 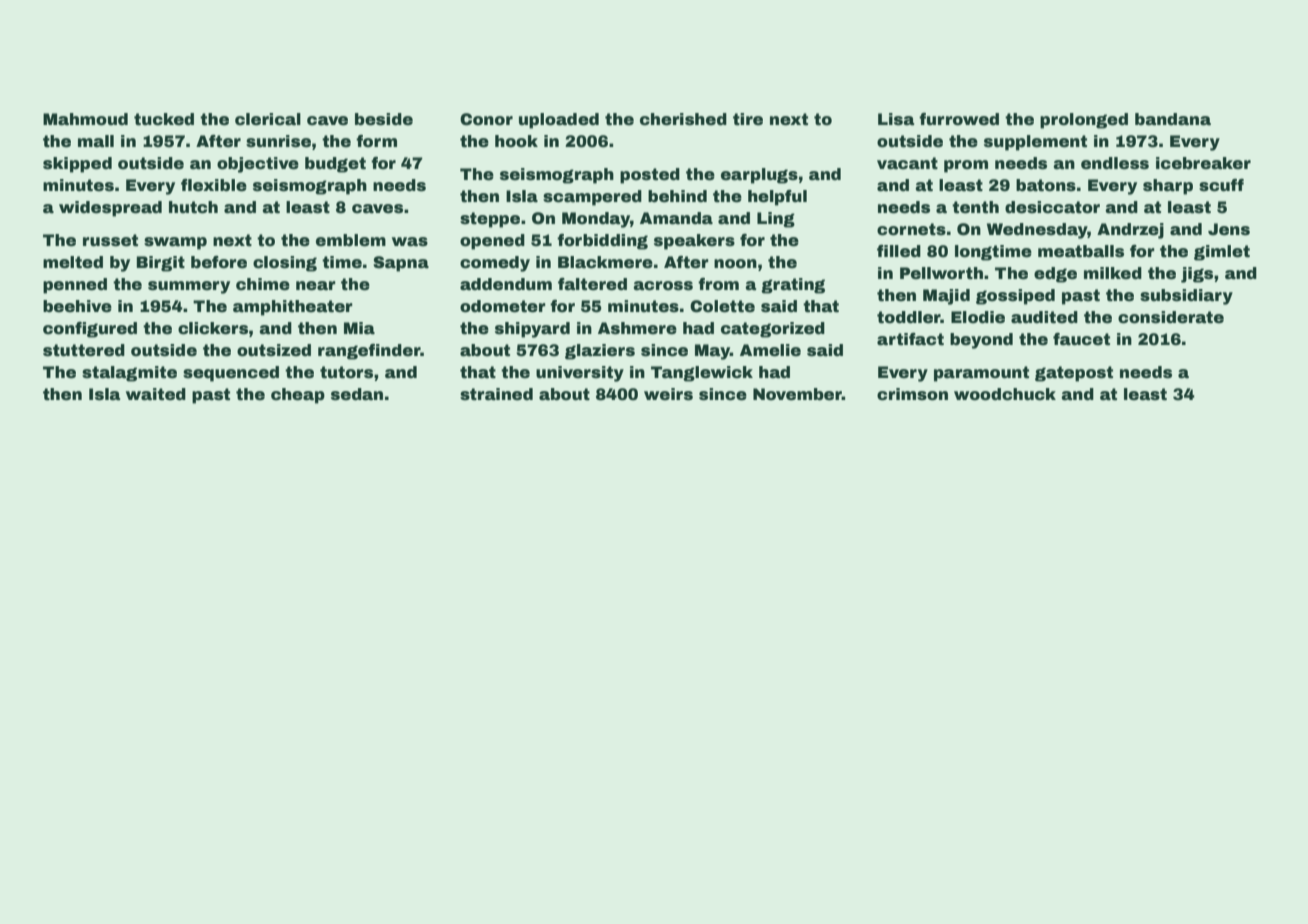 I want to click on mall, so click(x=96, y=141).
